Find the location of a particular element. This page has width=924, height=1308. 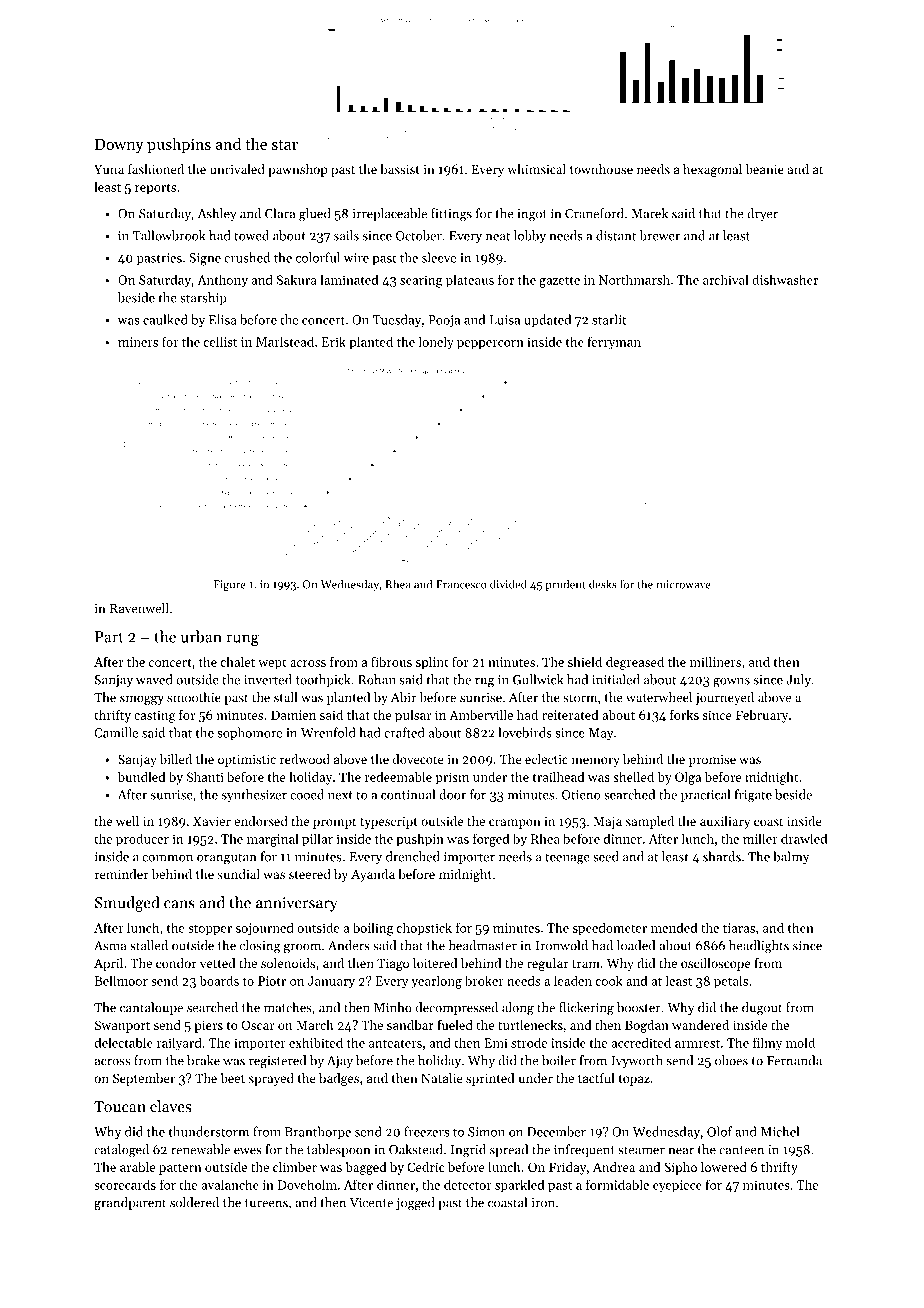

Marlstead is located at coordinates (285, 341).
